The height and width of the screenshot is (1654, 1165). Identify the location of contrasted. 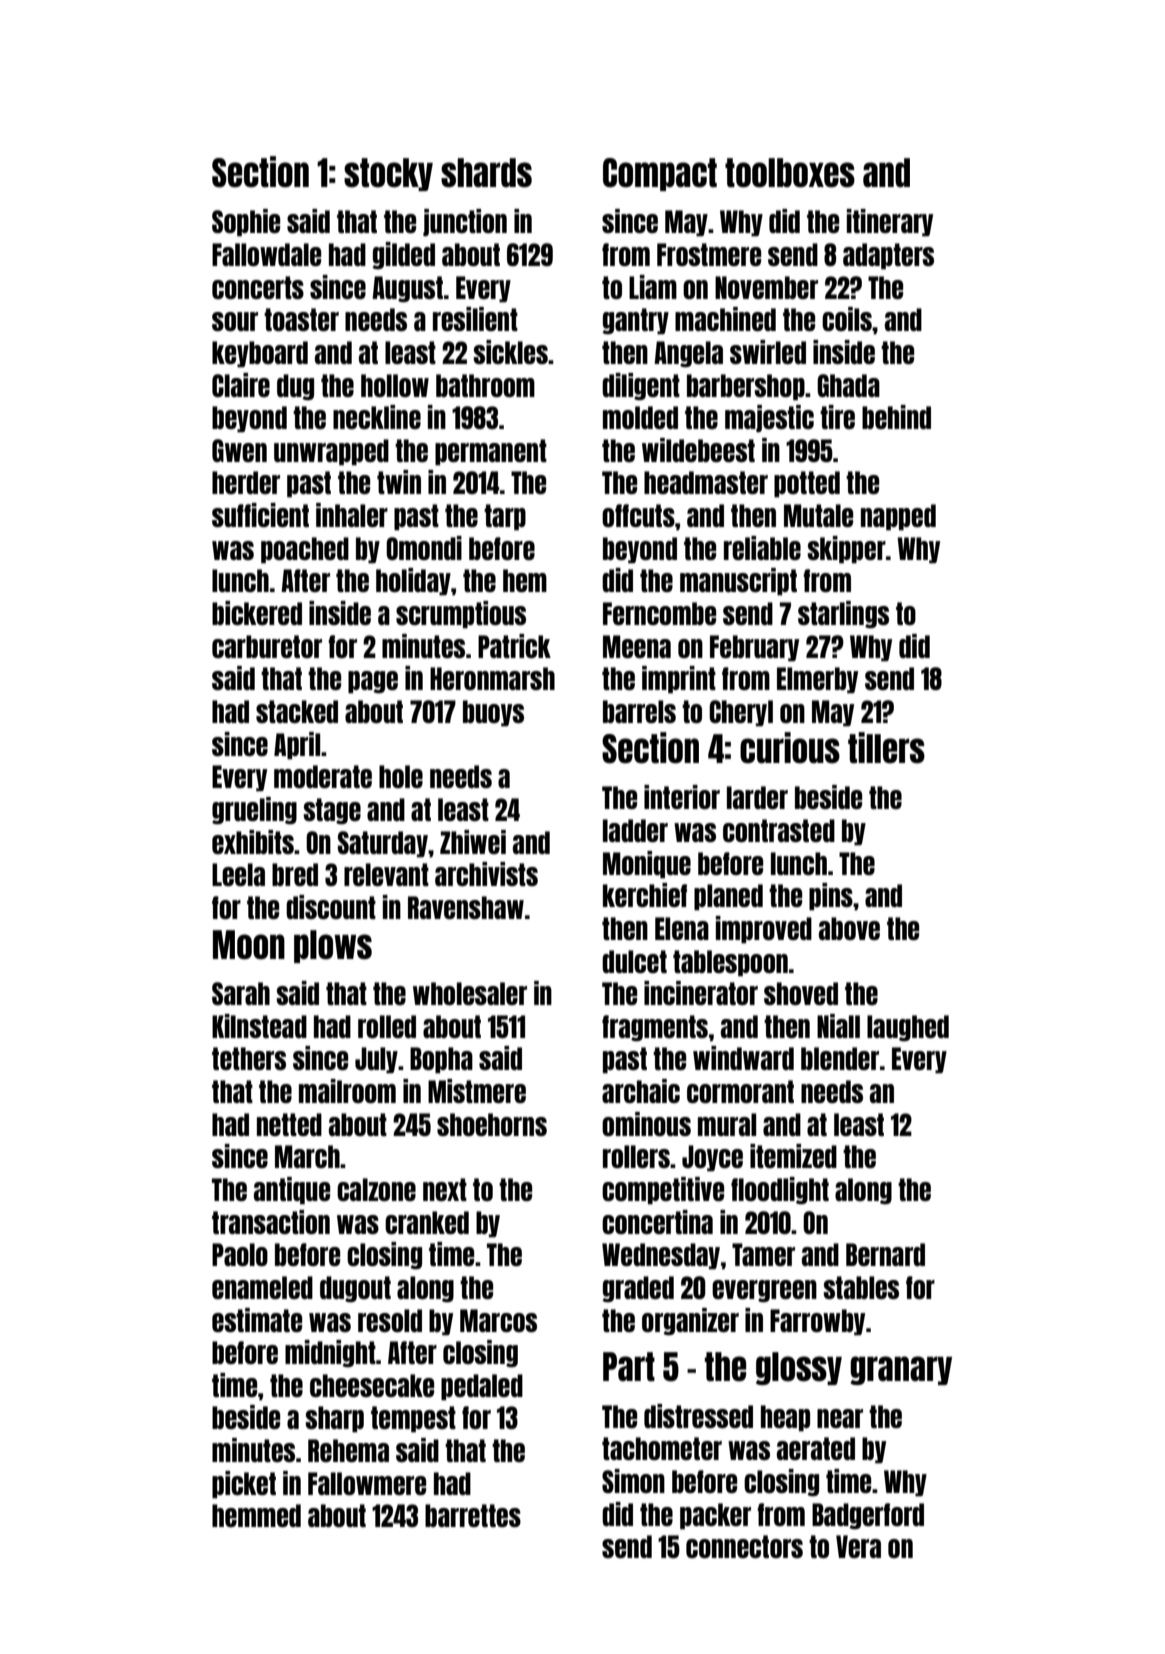
(779, 830).
